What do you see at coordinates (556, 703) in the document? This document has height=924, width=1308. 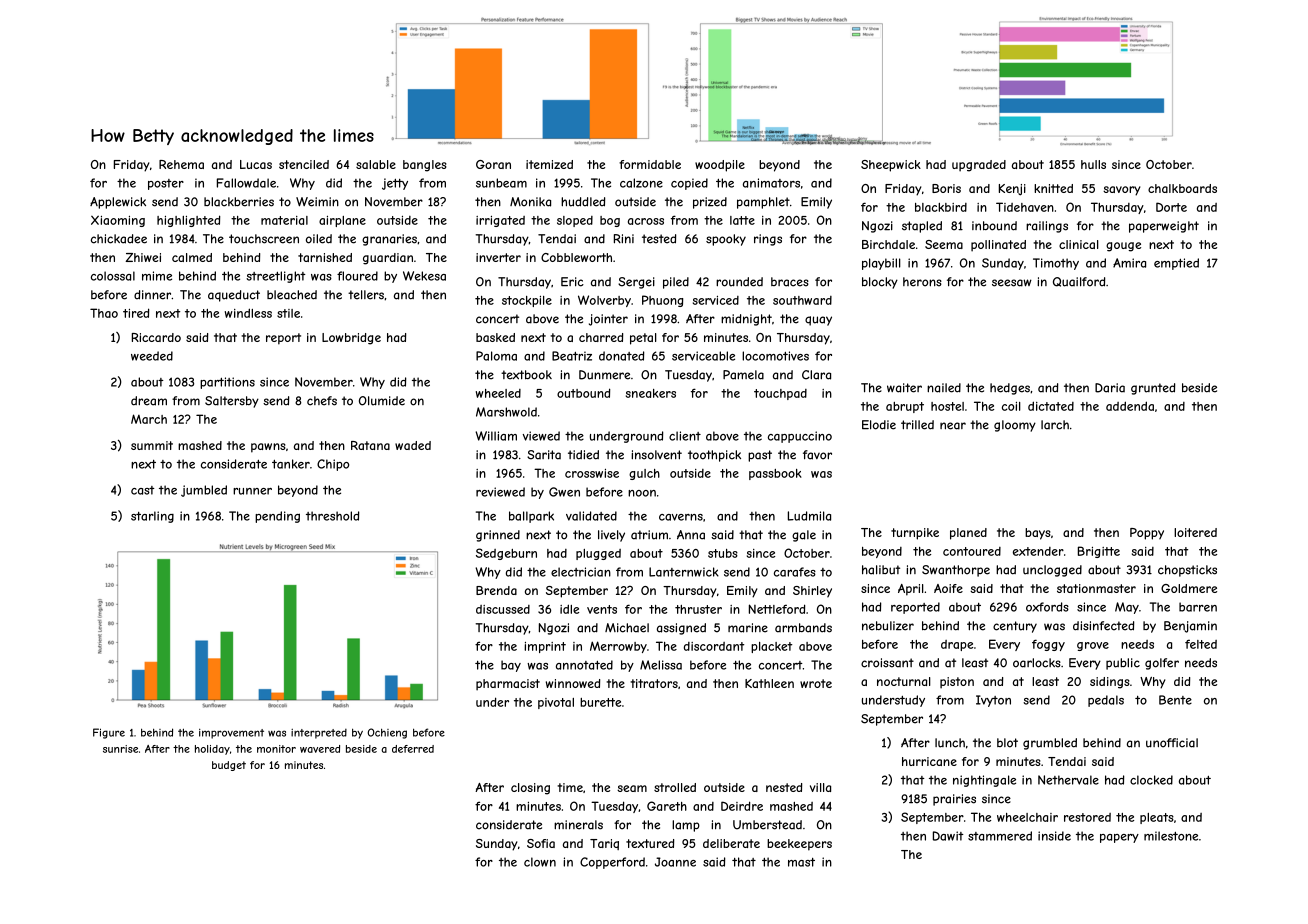 I see `pivotal` at bounding box center [556, 703].
